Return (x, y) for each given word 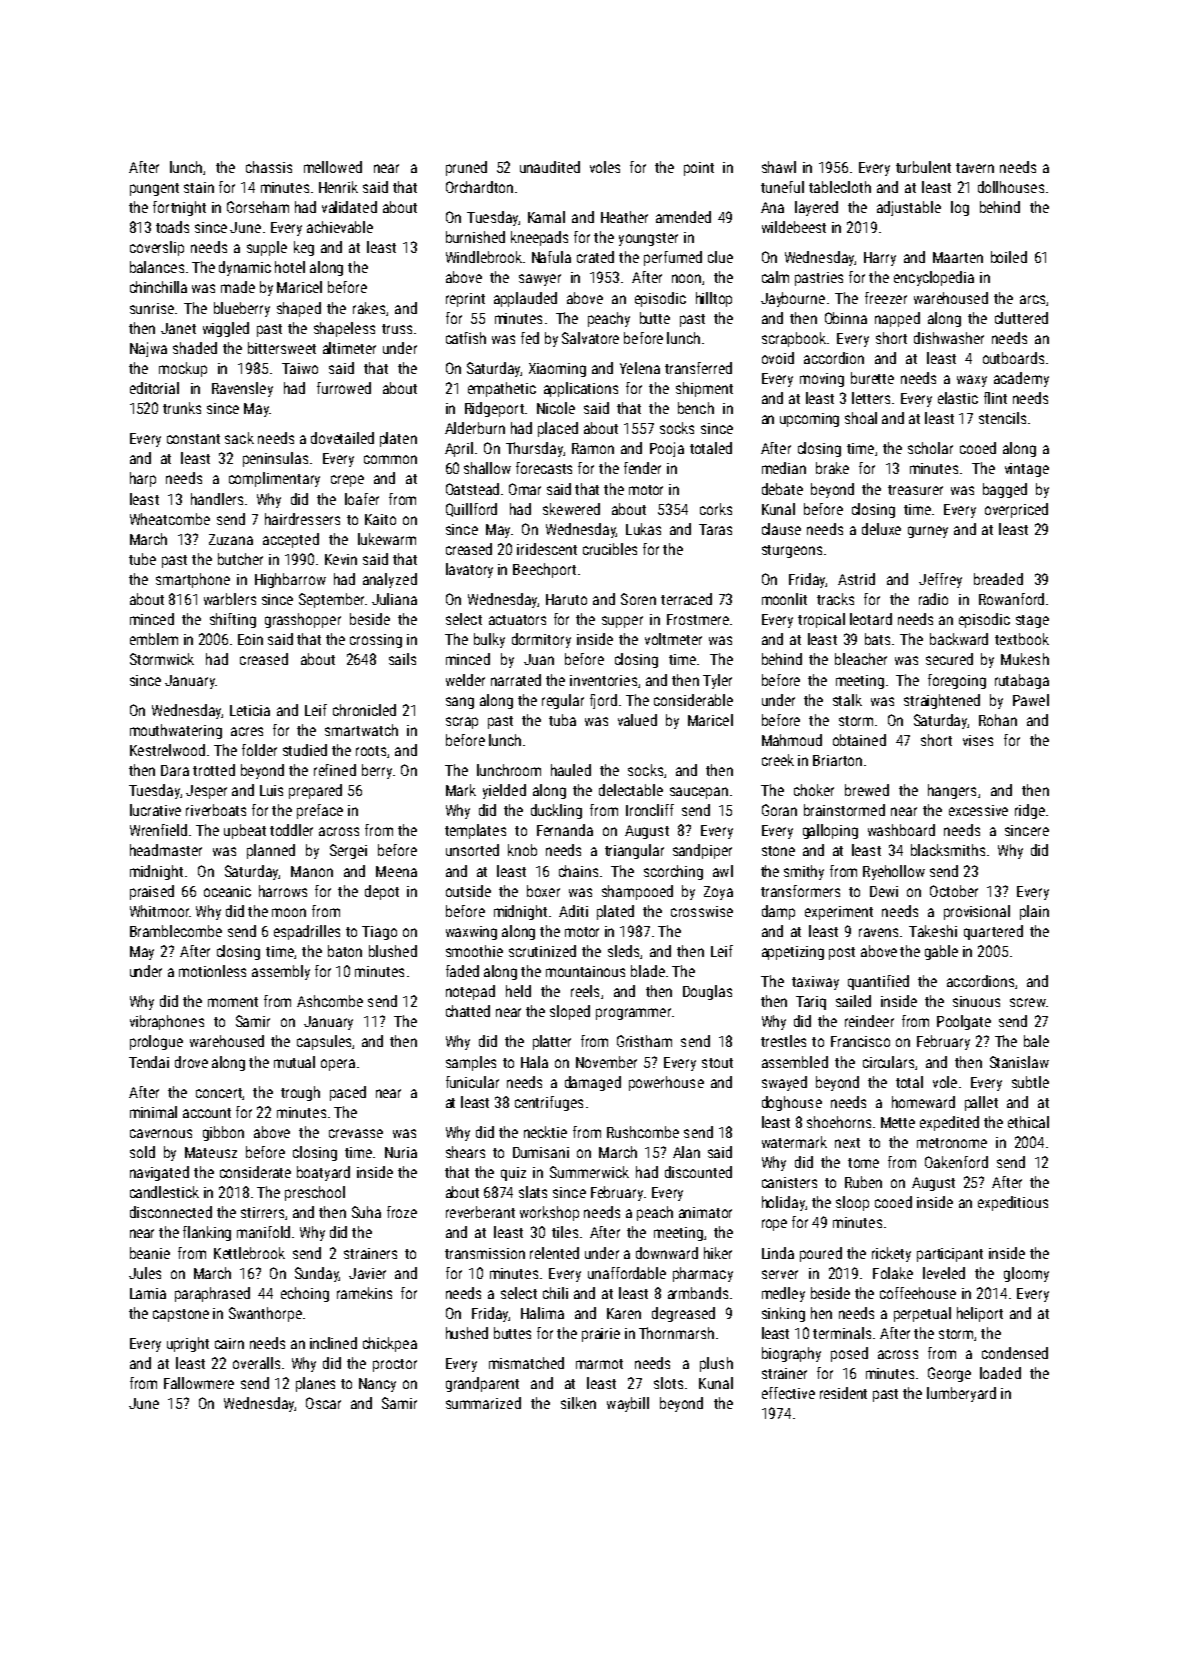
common (390, 459)
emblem (154, 639)
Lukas (643, 529)
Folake (893, 1273)
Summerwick (589, 1172)
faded (462, 971)
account (207, 1113)
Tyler (717, 681)
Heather (624, 217)
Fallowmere (199, 1383)
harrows (283, 891)
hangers (952, 791)
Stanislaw (1019, 1062)
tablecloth (840, 187)
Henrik (338, 187)
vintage (1027, 470)
